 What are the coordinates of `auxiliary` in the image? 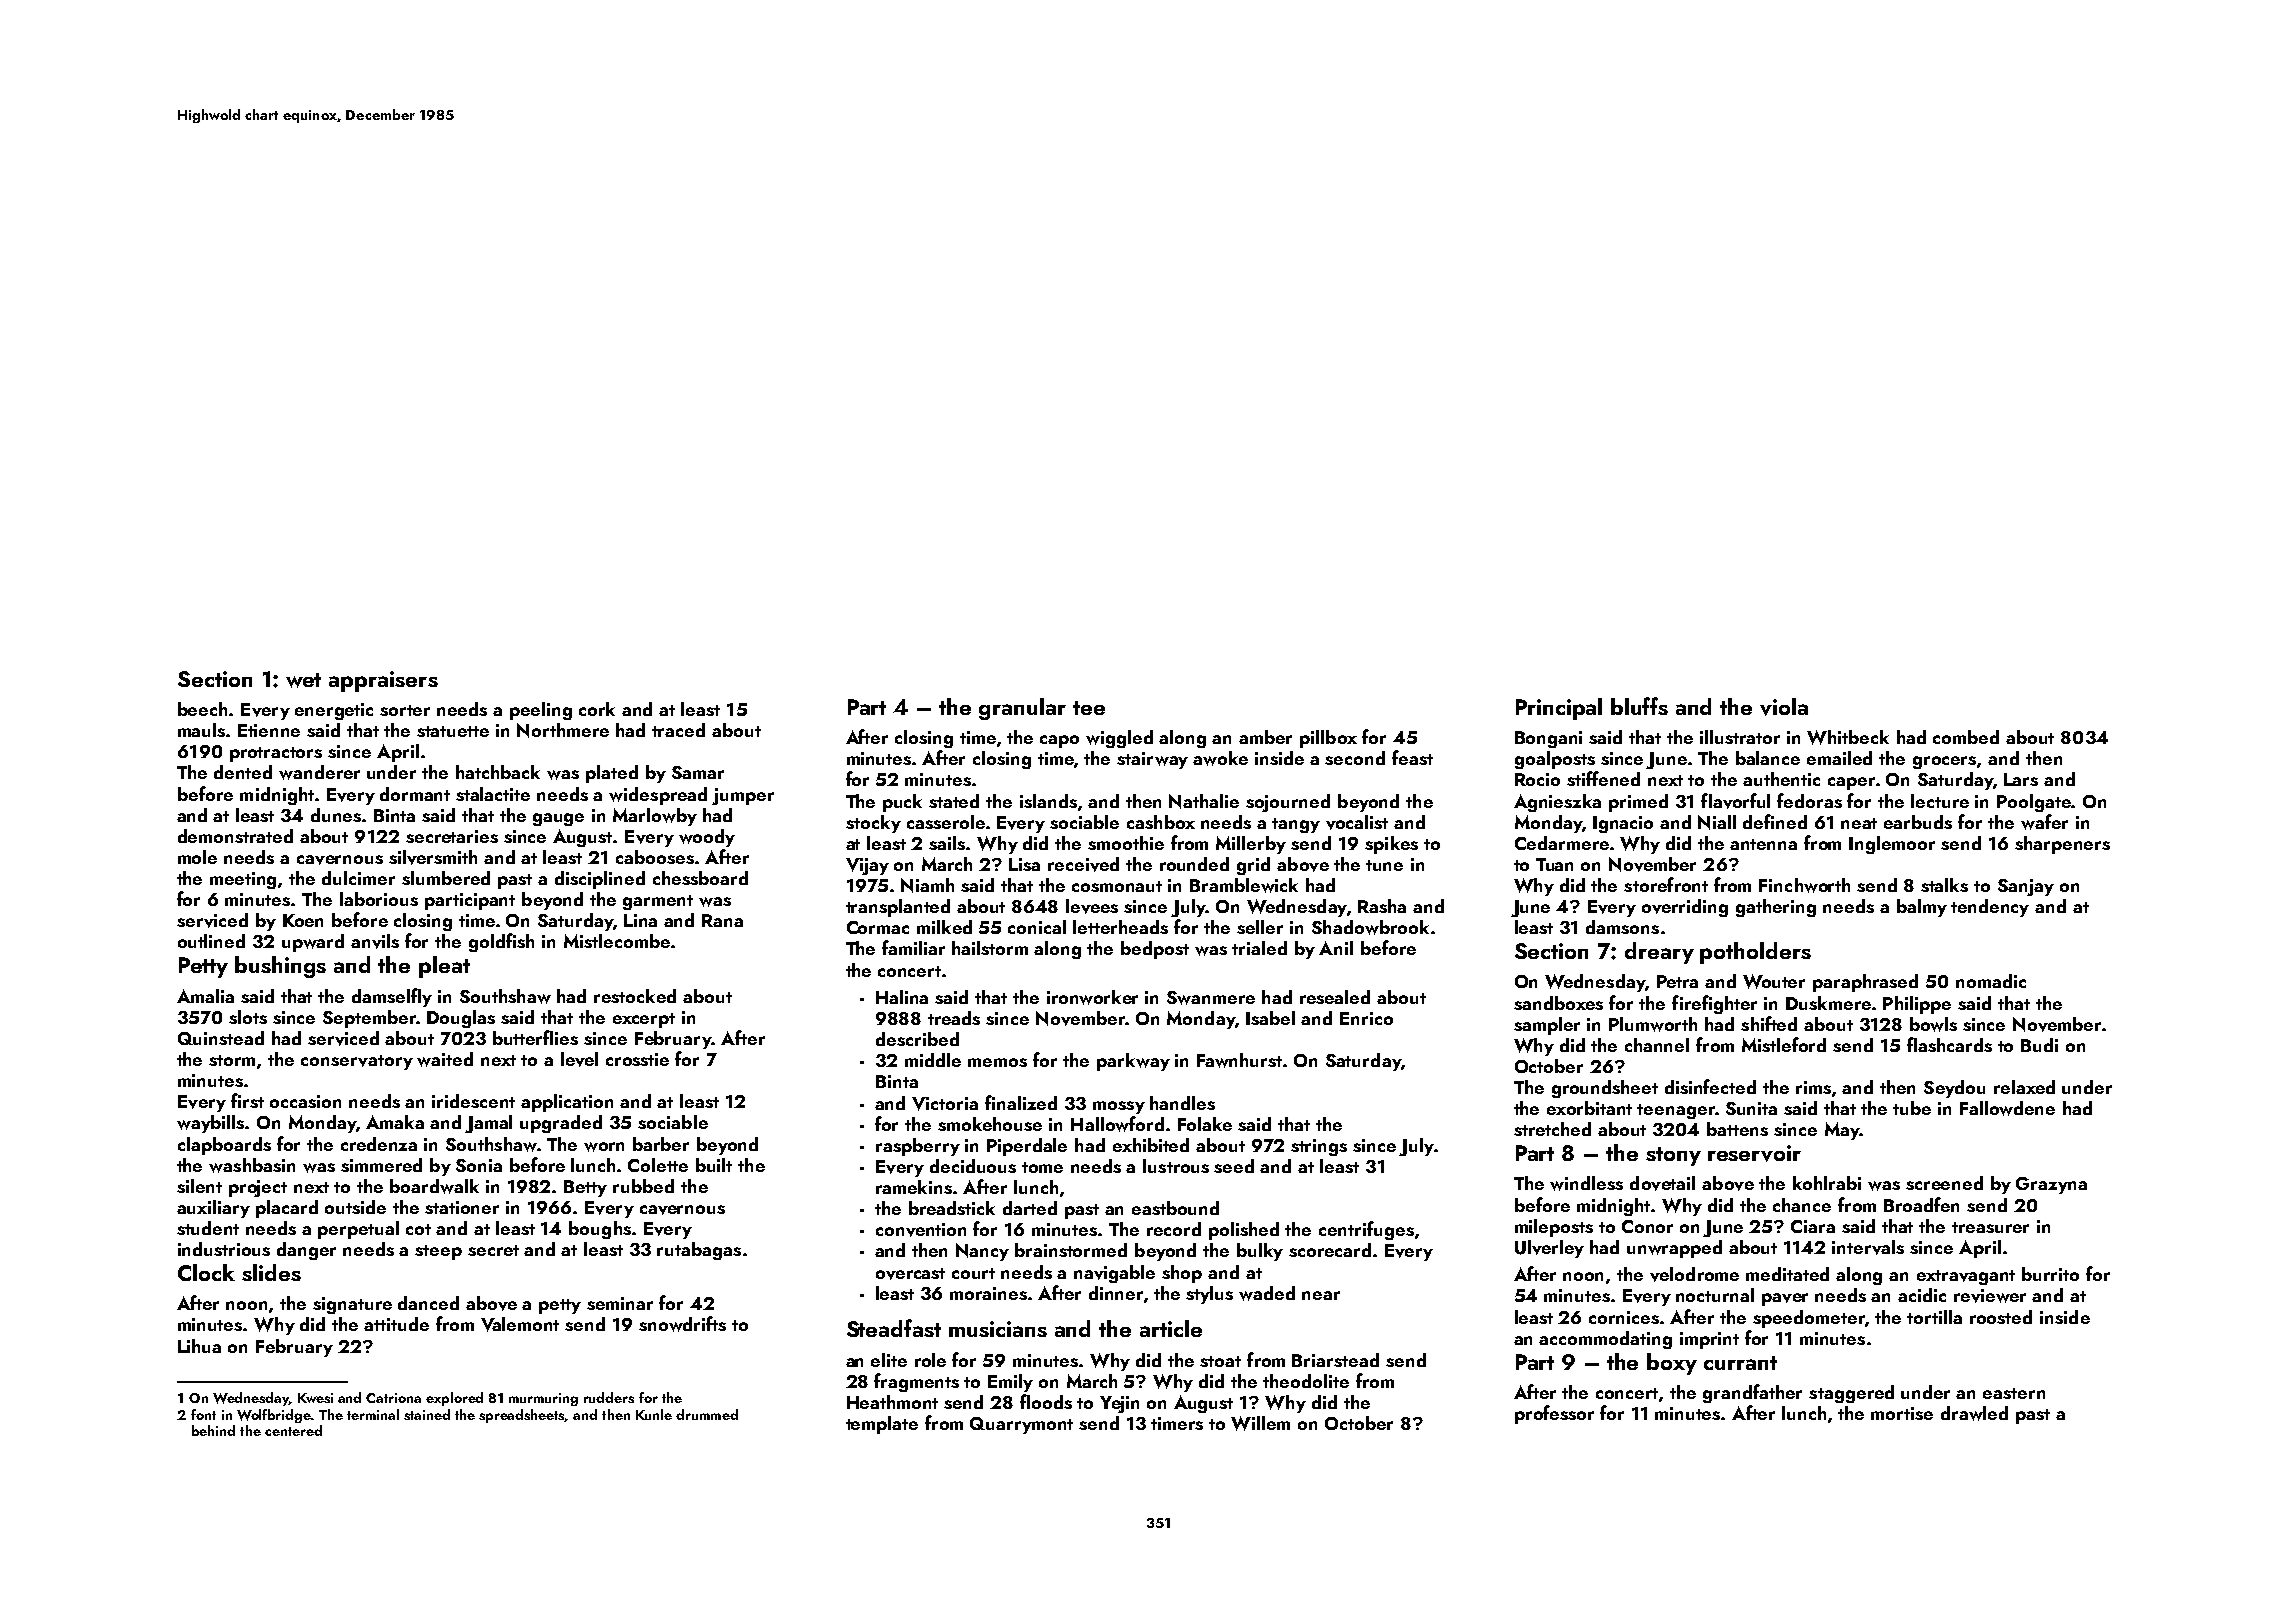 It's located at (213, 1209).
